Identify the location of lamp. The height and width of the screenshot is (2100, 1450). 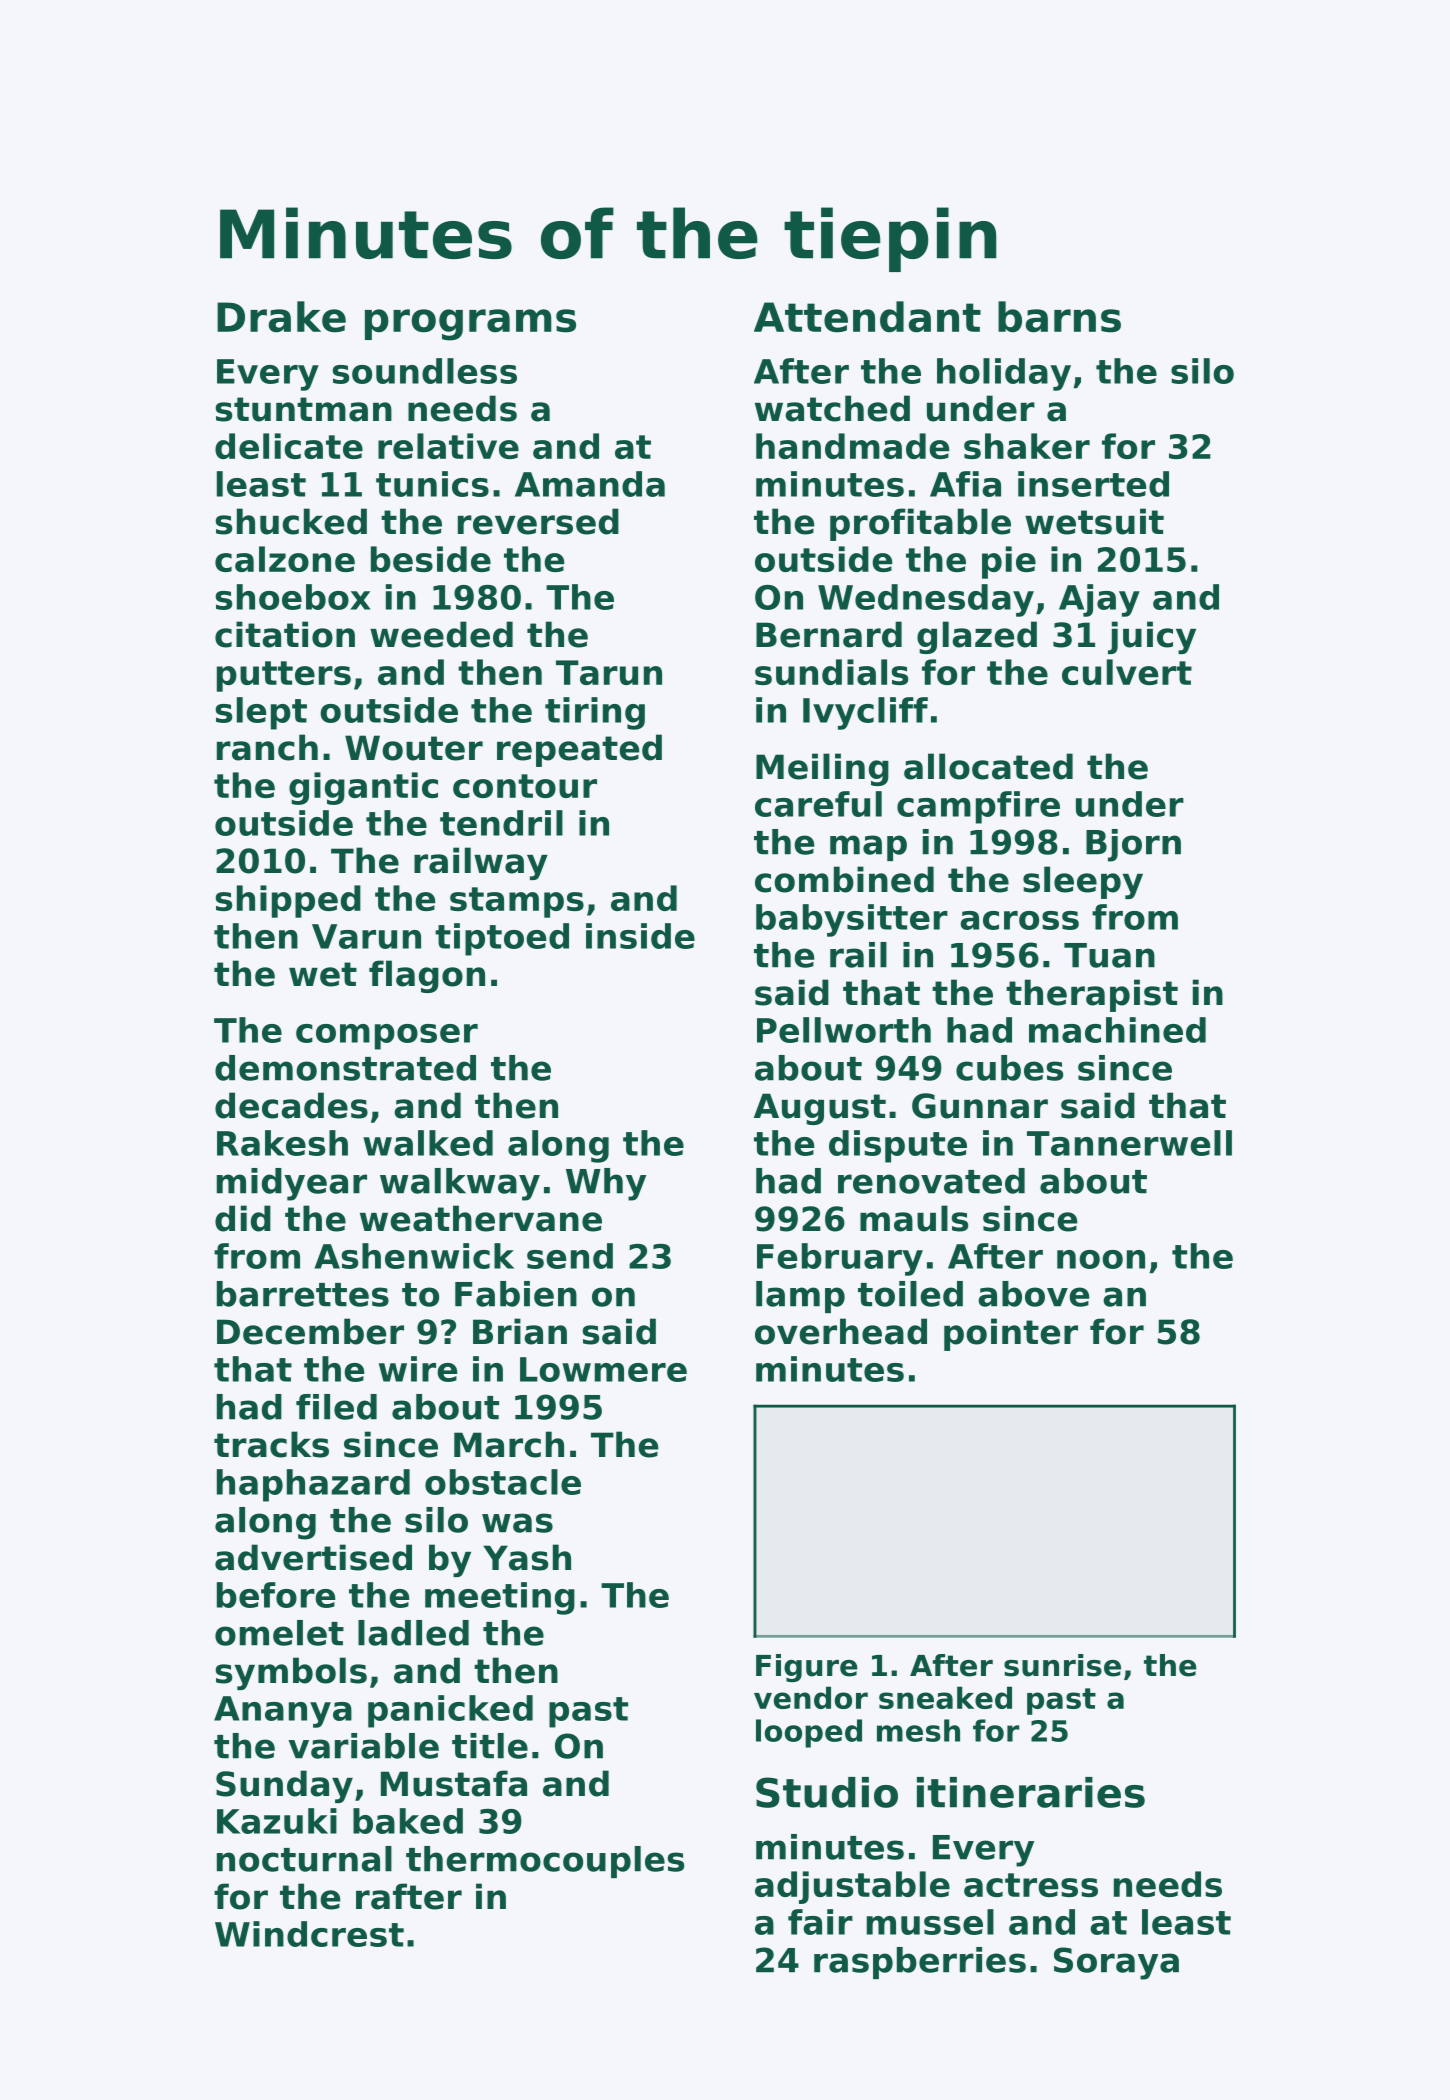
(800, 1297).
